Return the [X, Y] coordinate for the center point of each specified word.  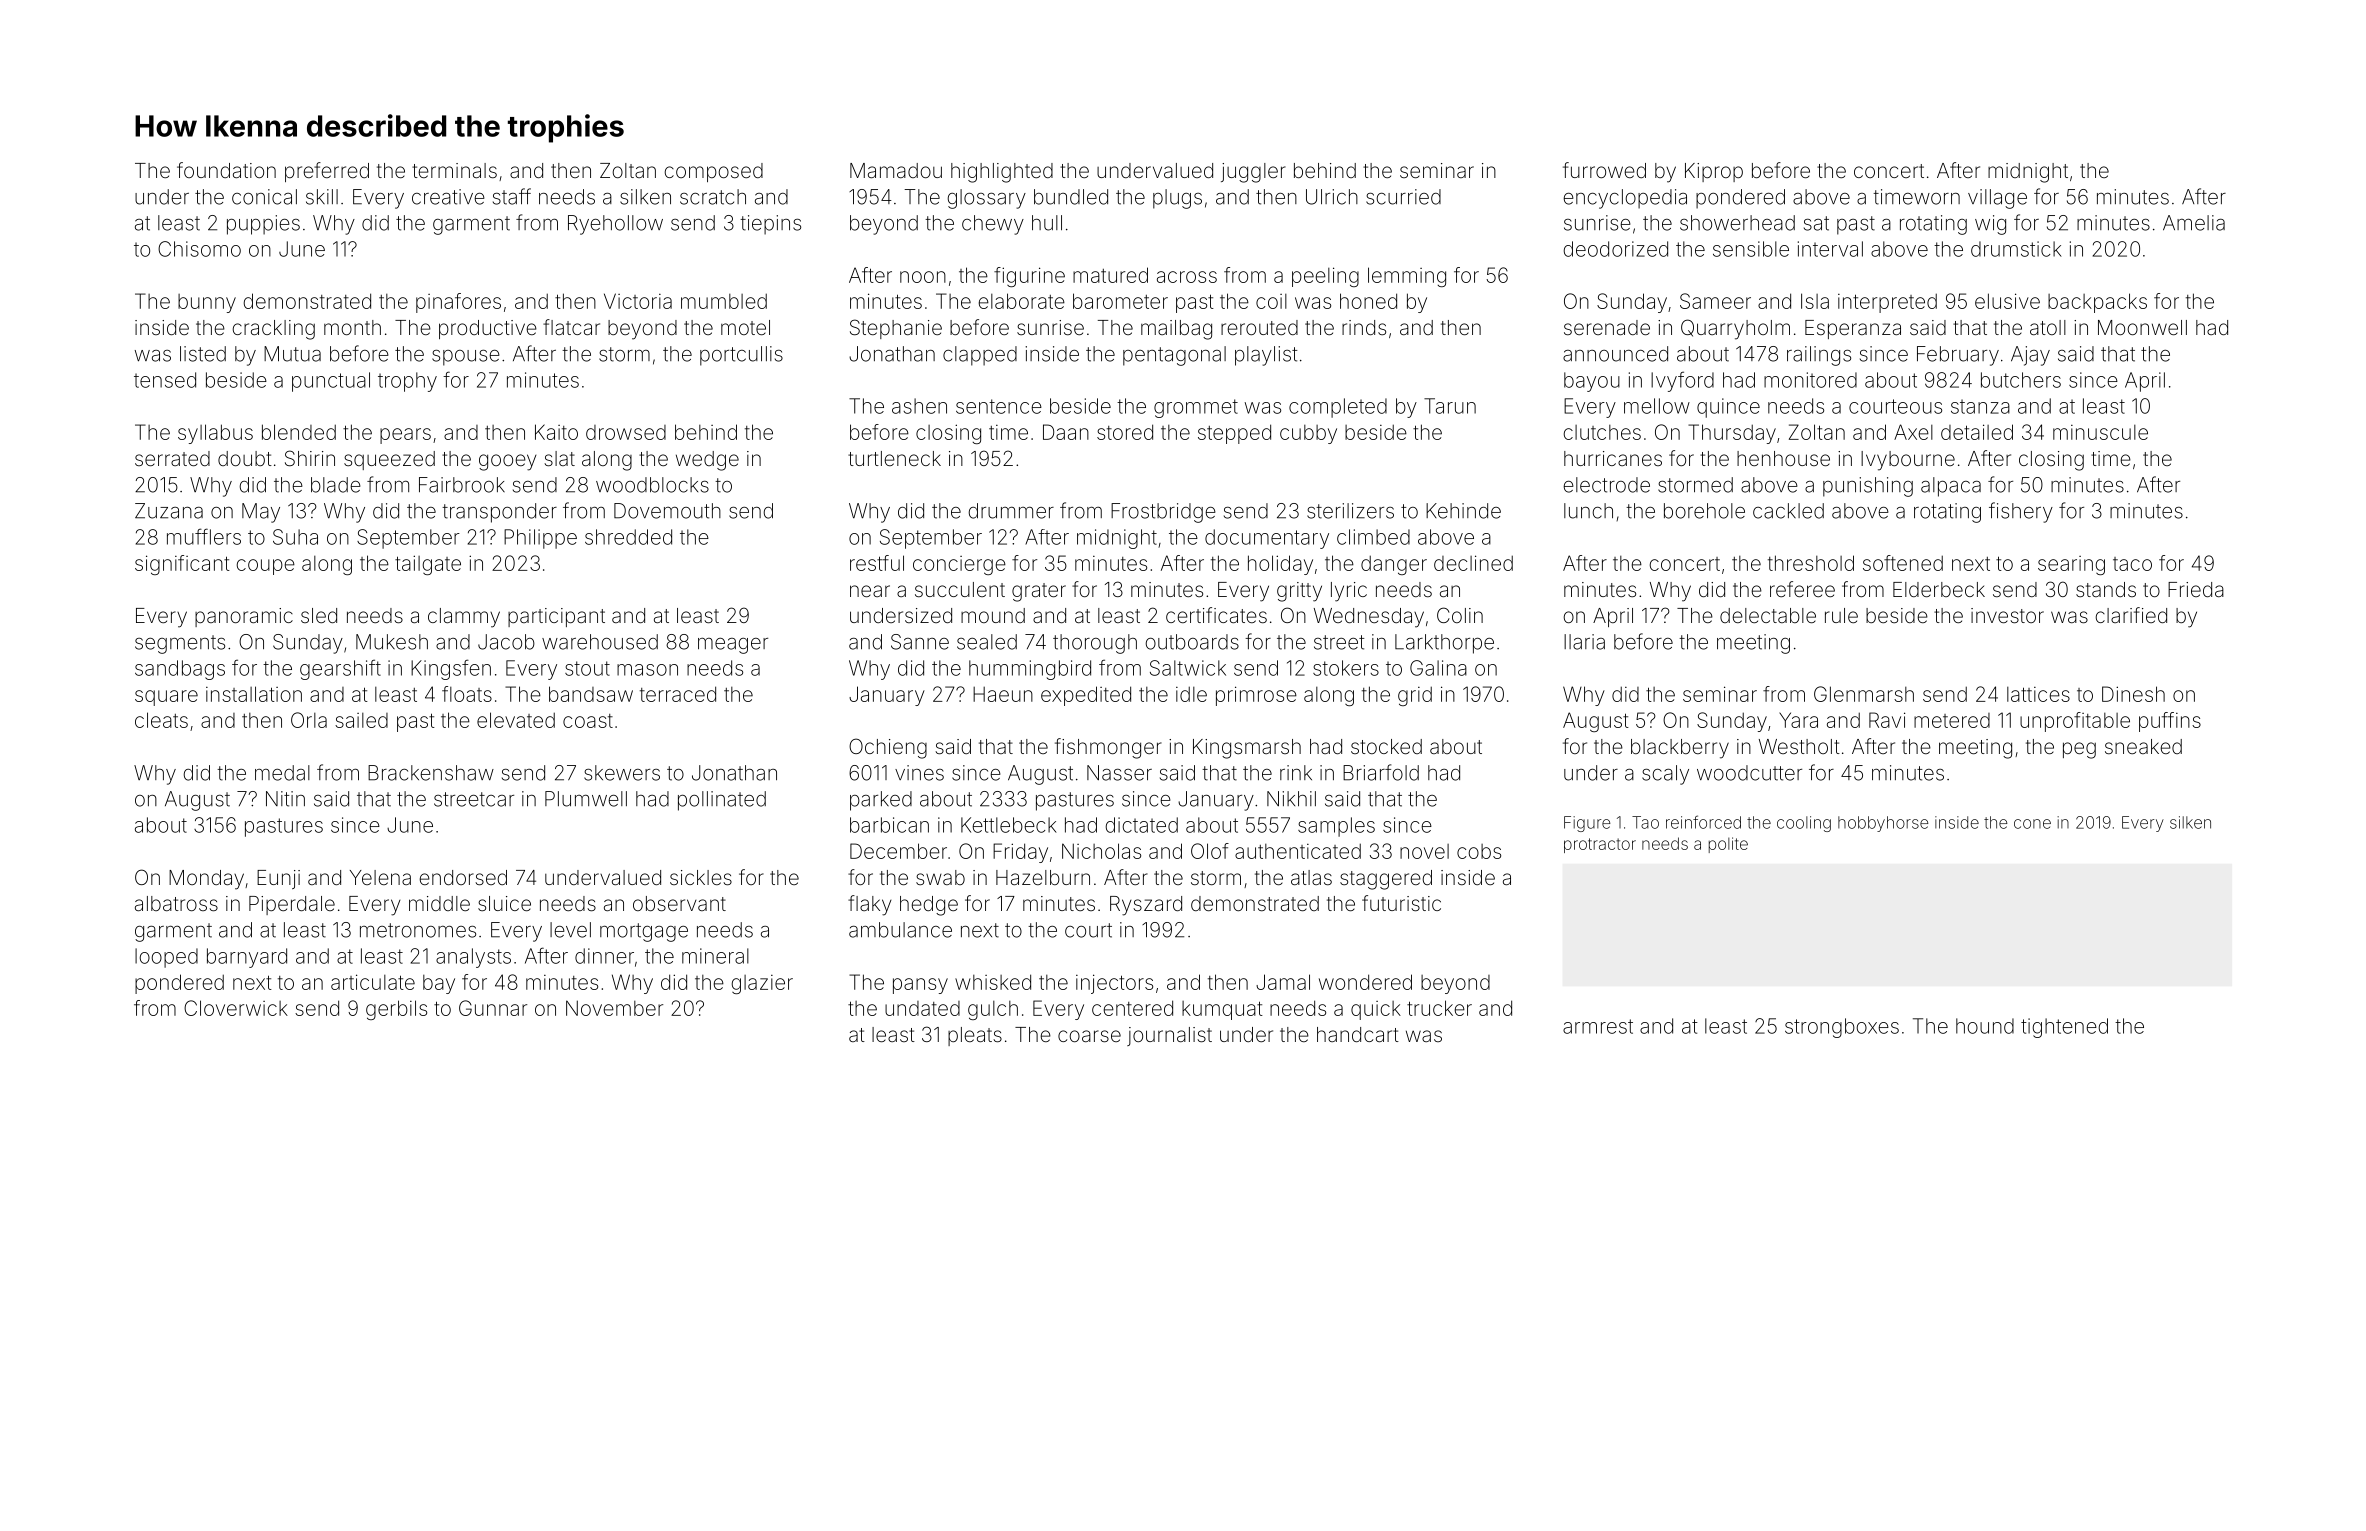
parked [881, 801]
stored [1125, 432]
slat [559, 458]
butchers [2021, 380]
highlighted [1002, 173]
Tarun [1450, 406]
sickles [701, 877]
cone [2032, 824]
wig [1990, 225]
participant [556, 617]
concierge [959, 565]
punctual [331, 382]
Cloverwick [236, 1008]
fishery [2021, 512]
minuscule [2100, 432]
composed [713, 172]
